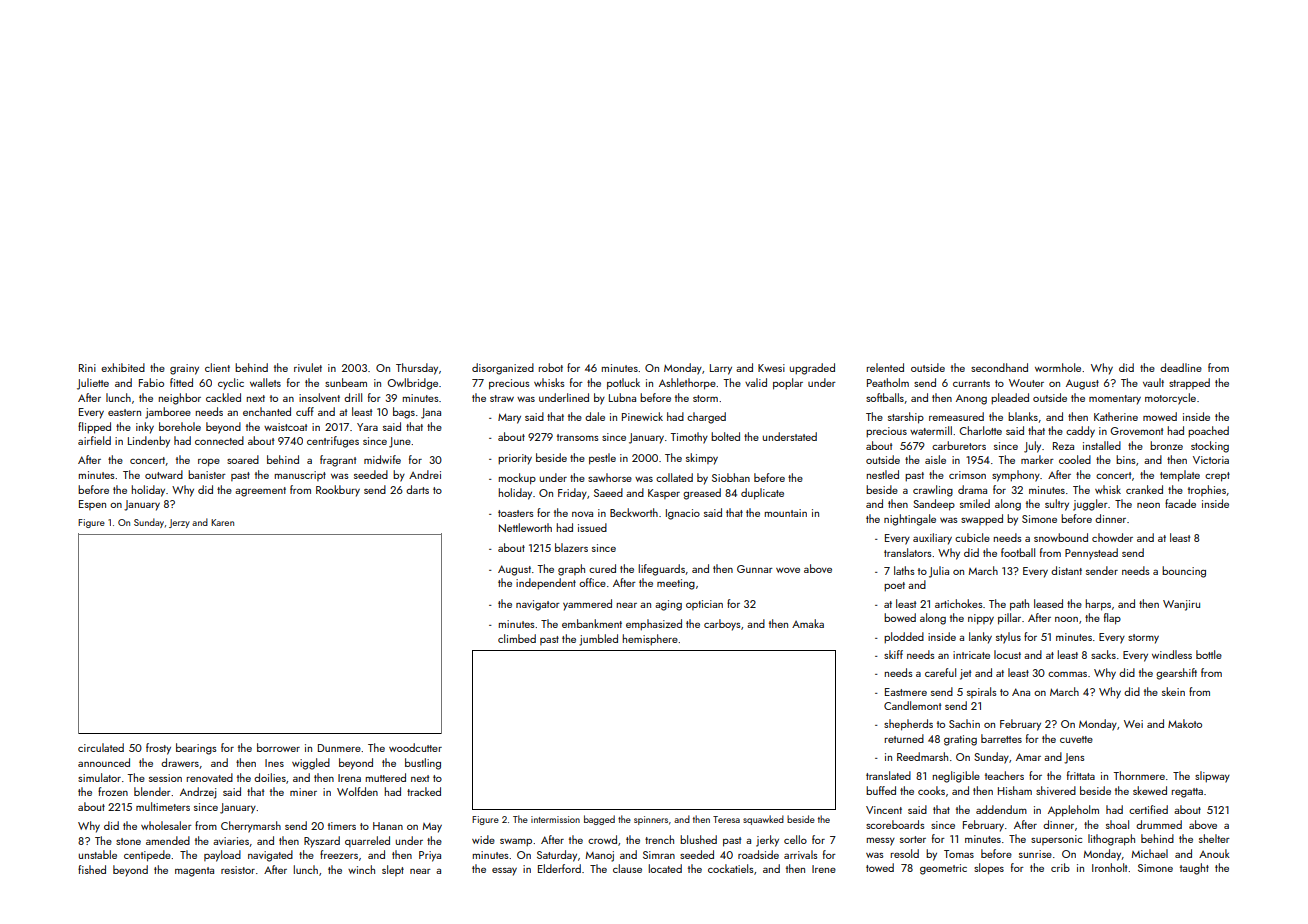  I want to click on transoms, so click(578, 437).
